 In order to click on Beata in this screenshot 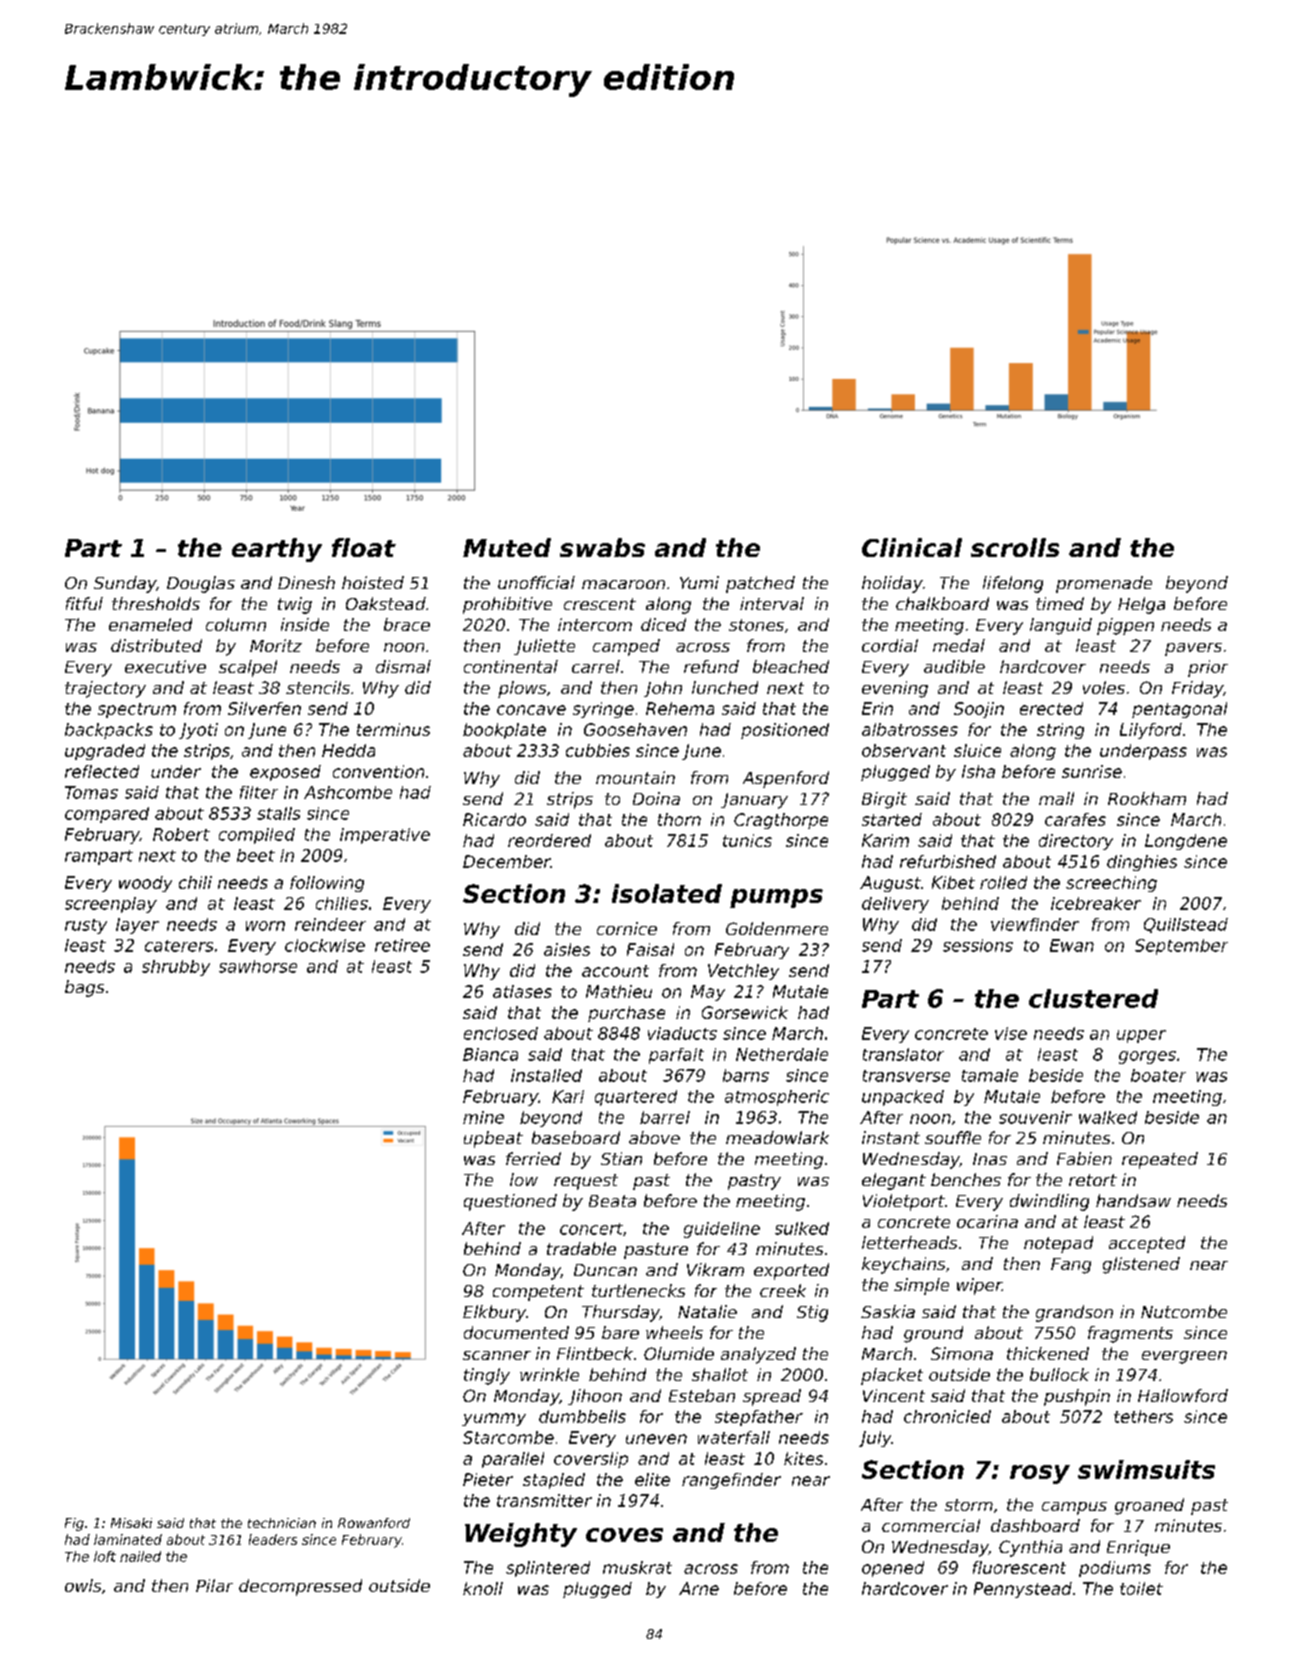, I will do `click(612, 1201)`.
